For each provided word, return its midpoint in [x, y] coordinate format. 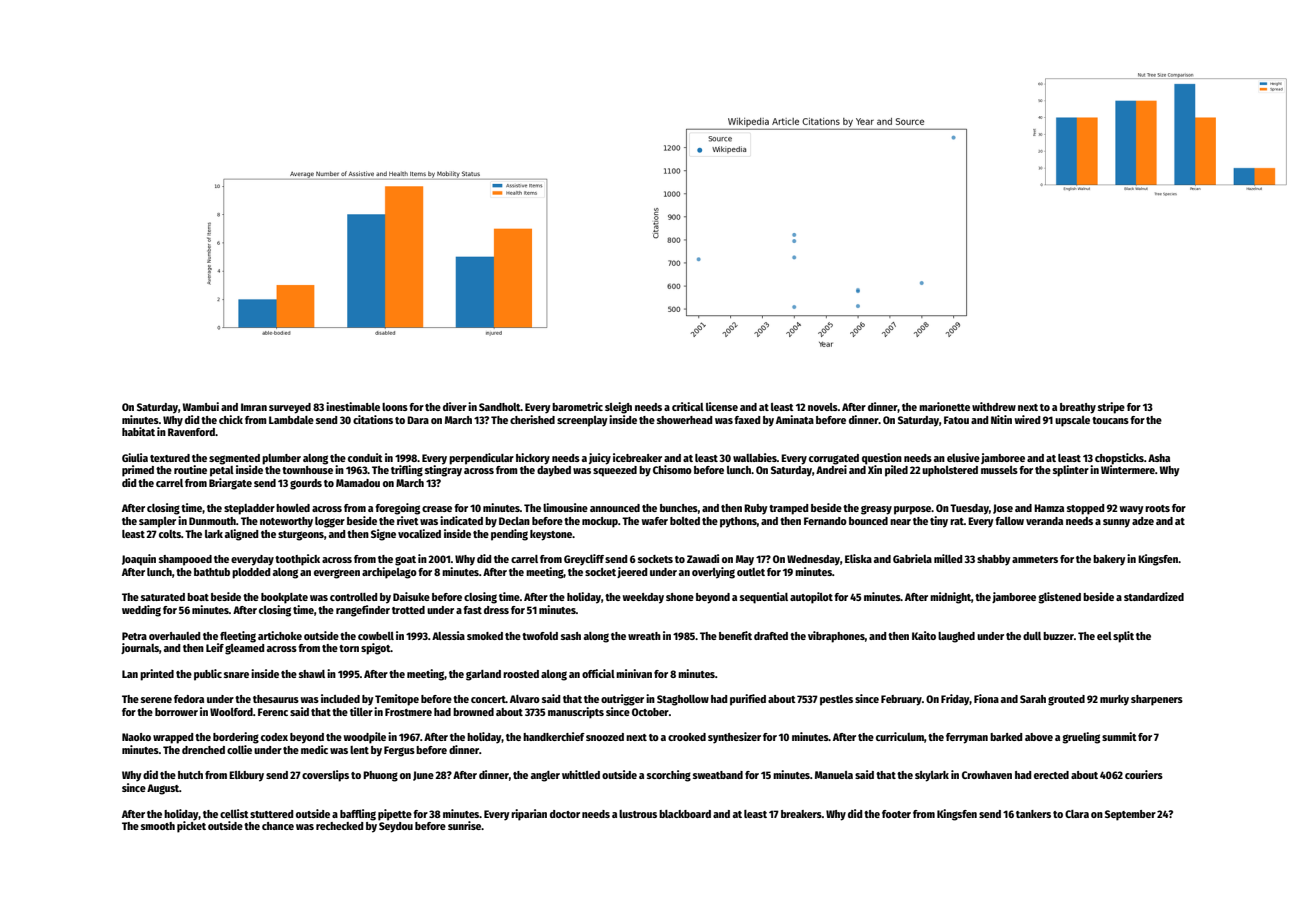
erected [1051, 775]
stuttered [272, 814]
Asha [1159, 458]
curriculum [900, 736]
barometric [577, 406]
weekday [643, 598]
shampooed [185, 560]
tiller [361, 711]
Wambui [200, 406]
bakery [1109, 560]
